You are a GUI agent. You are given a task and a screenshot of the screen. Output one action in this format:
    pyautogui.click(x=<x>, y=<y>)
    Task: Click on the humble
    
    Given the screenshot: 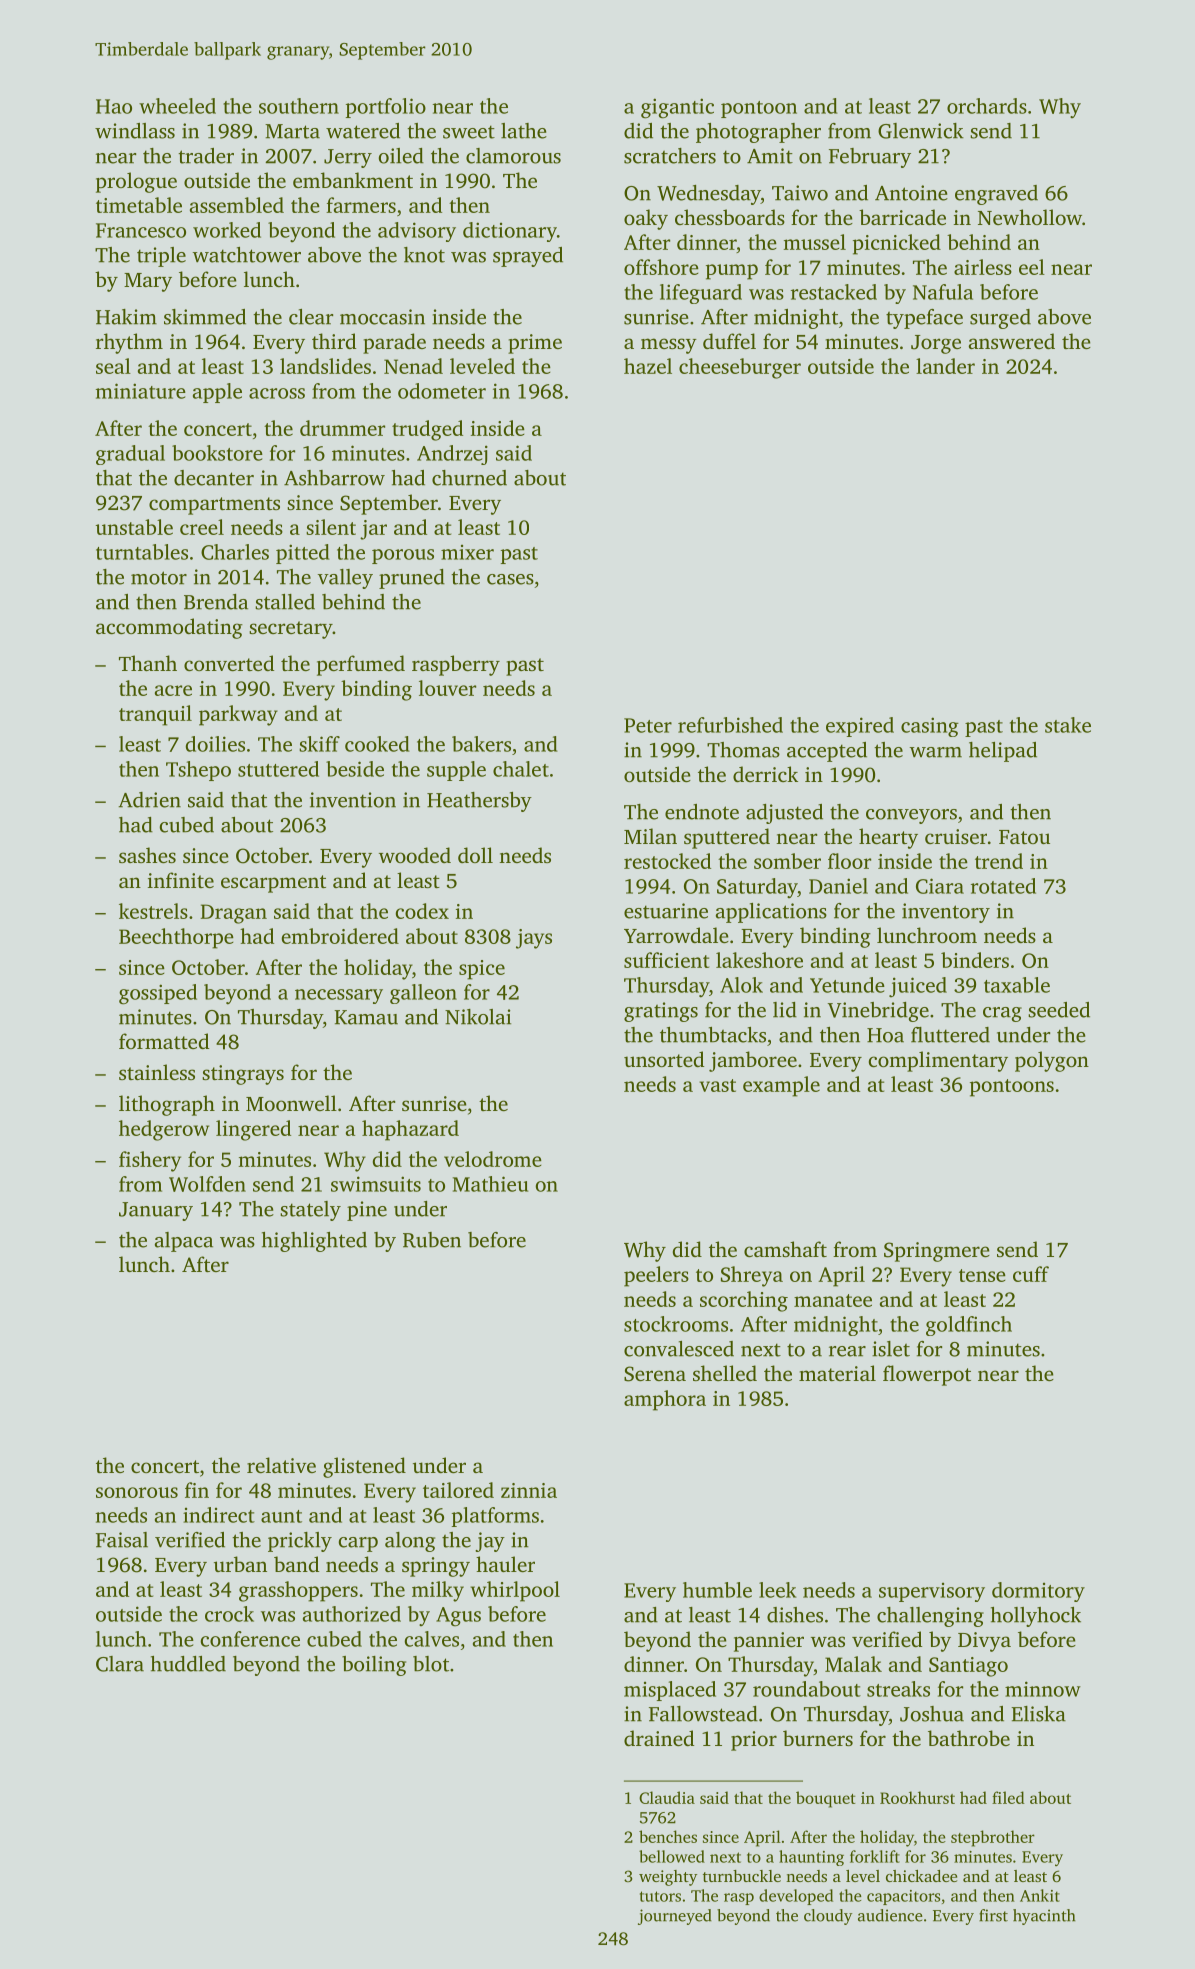 What is the action you would take?
    pyautogui.click(x=717, y=1590)
